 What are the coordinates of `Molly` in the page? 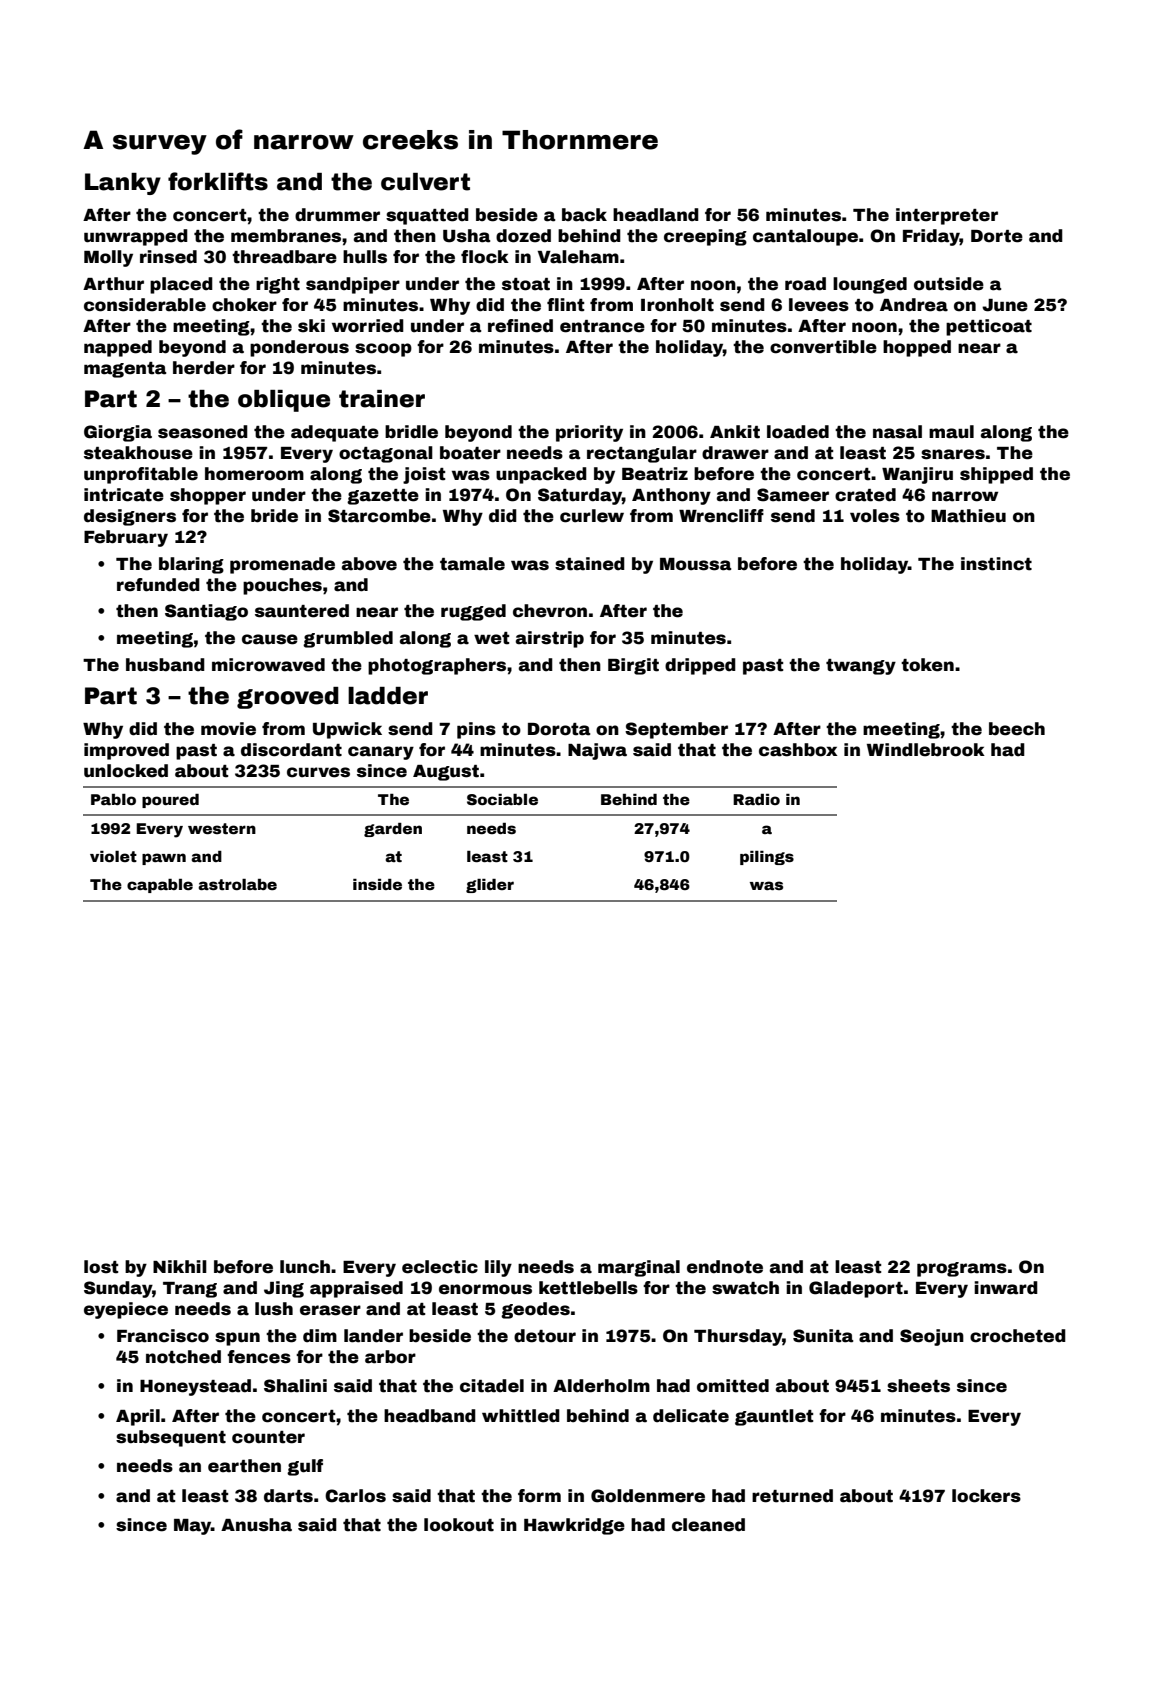 It's located at (108, 258).
